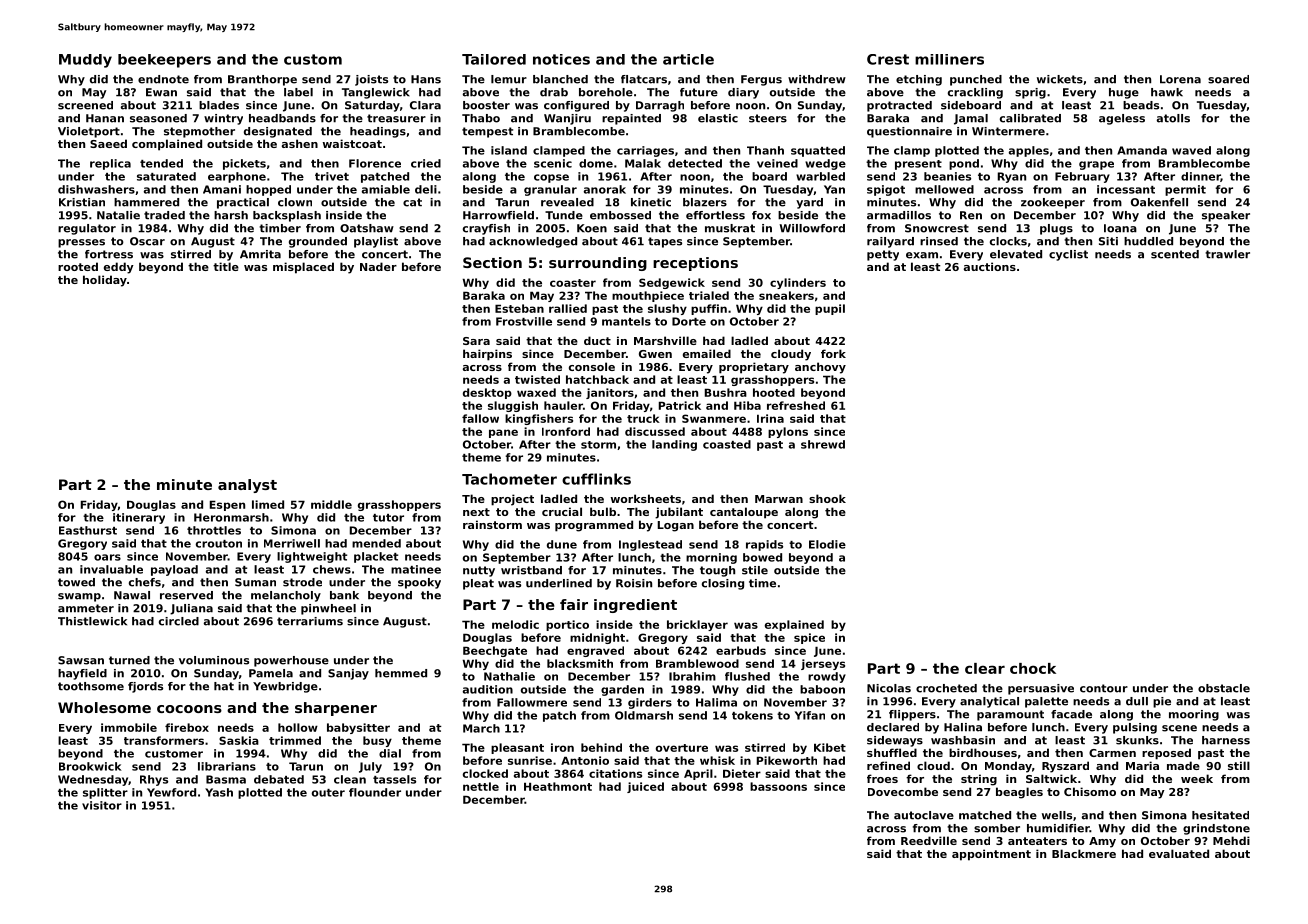 This image has width=1308, height=924. Describe the element at coordinates (568, 308) in the image. I see `rallied` at that location.
